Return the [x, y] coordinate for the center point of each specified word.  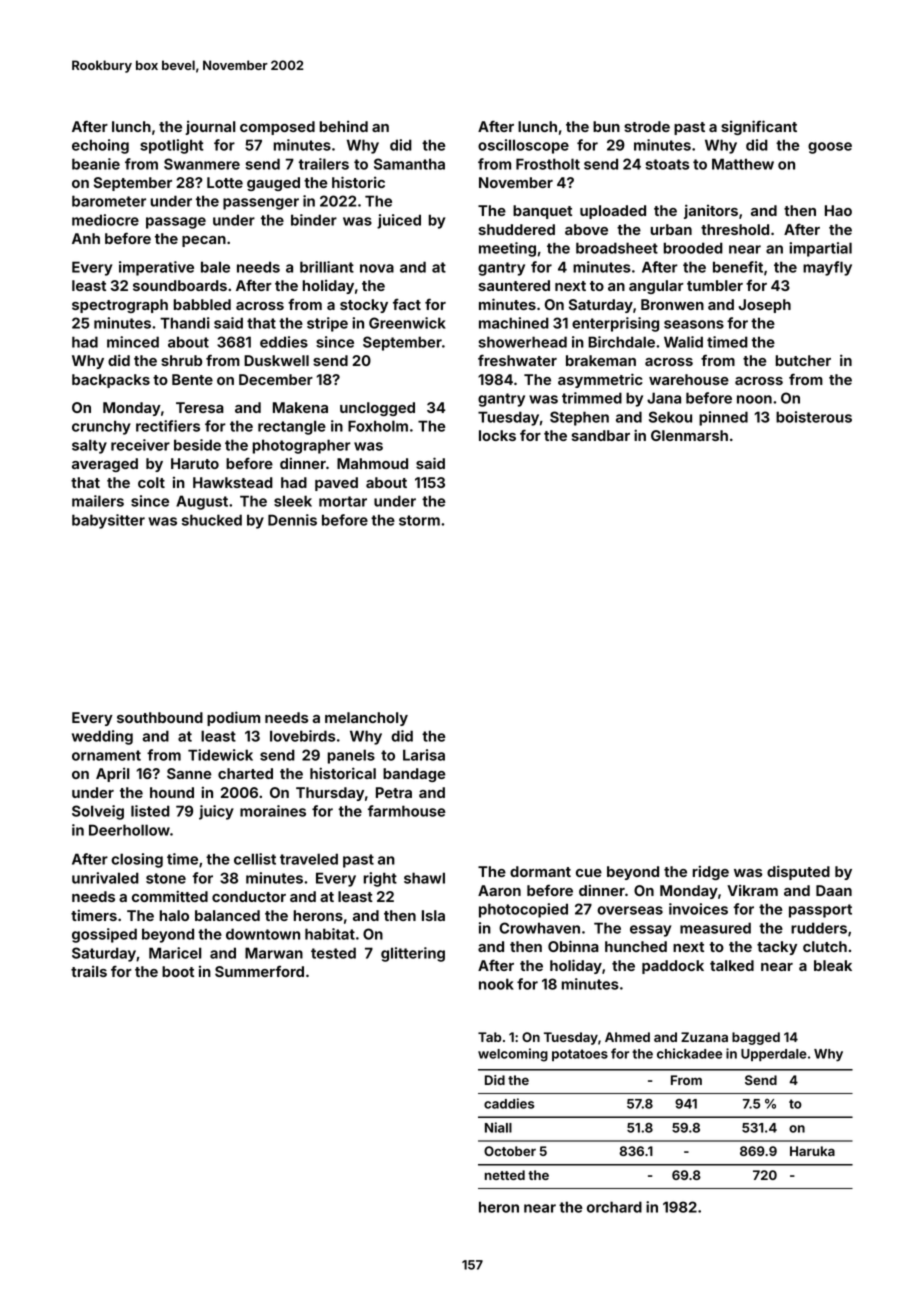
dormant [540, 871]
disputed [798, 872]
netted [505, 1175]
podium [233, 718]
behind [344, 126]
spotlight [172, 146]
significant [759, 127]
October [510, 1151]
